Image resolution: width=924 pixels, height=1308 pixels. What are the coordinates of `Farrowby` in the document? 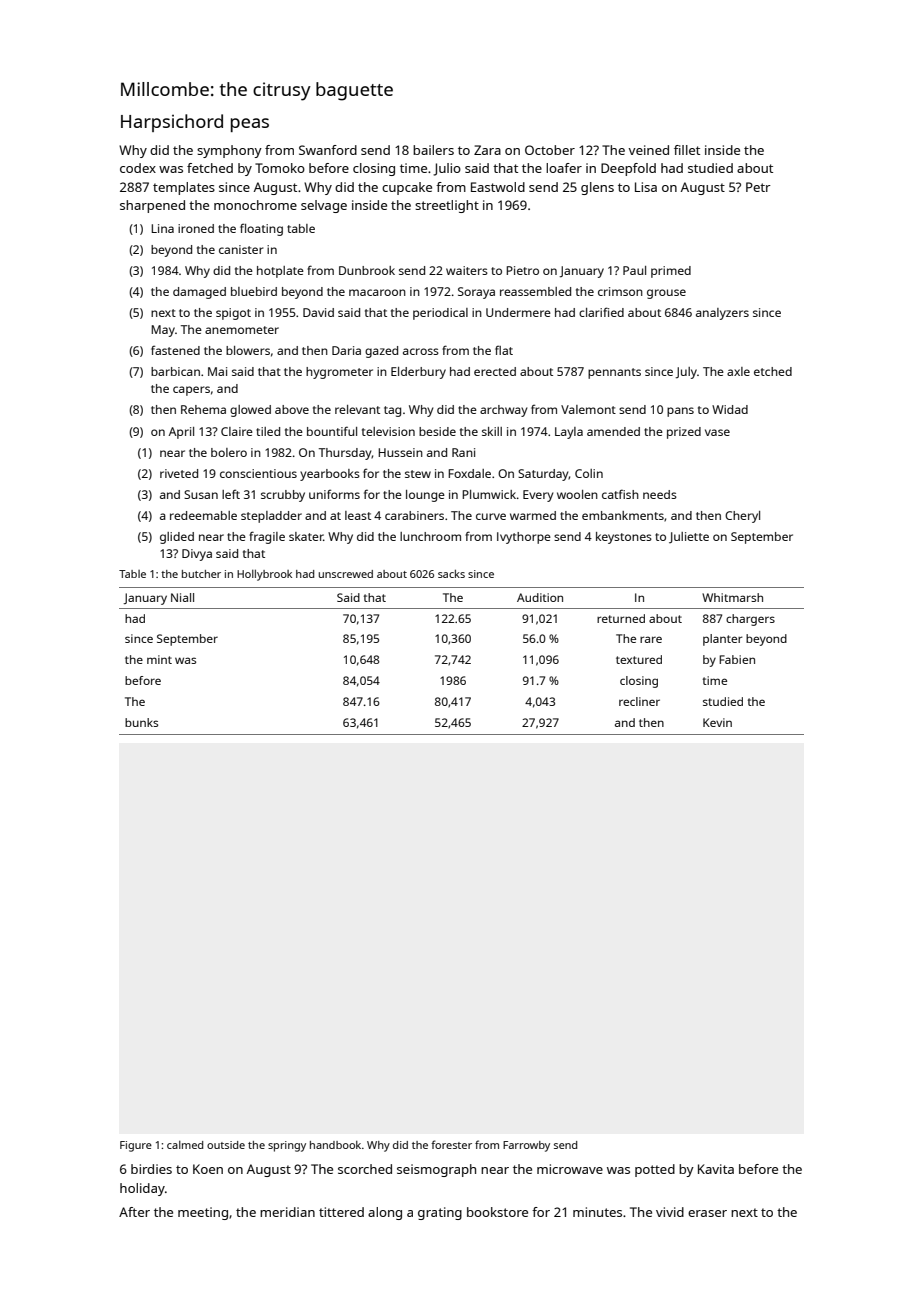 It's located at (526, 1146).
